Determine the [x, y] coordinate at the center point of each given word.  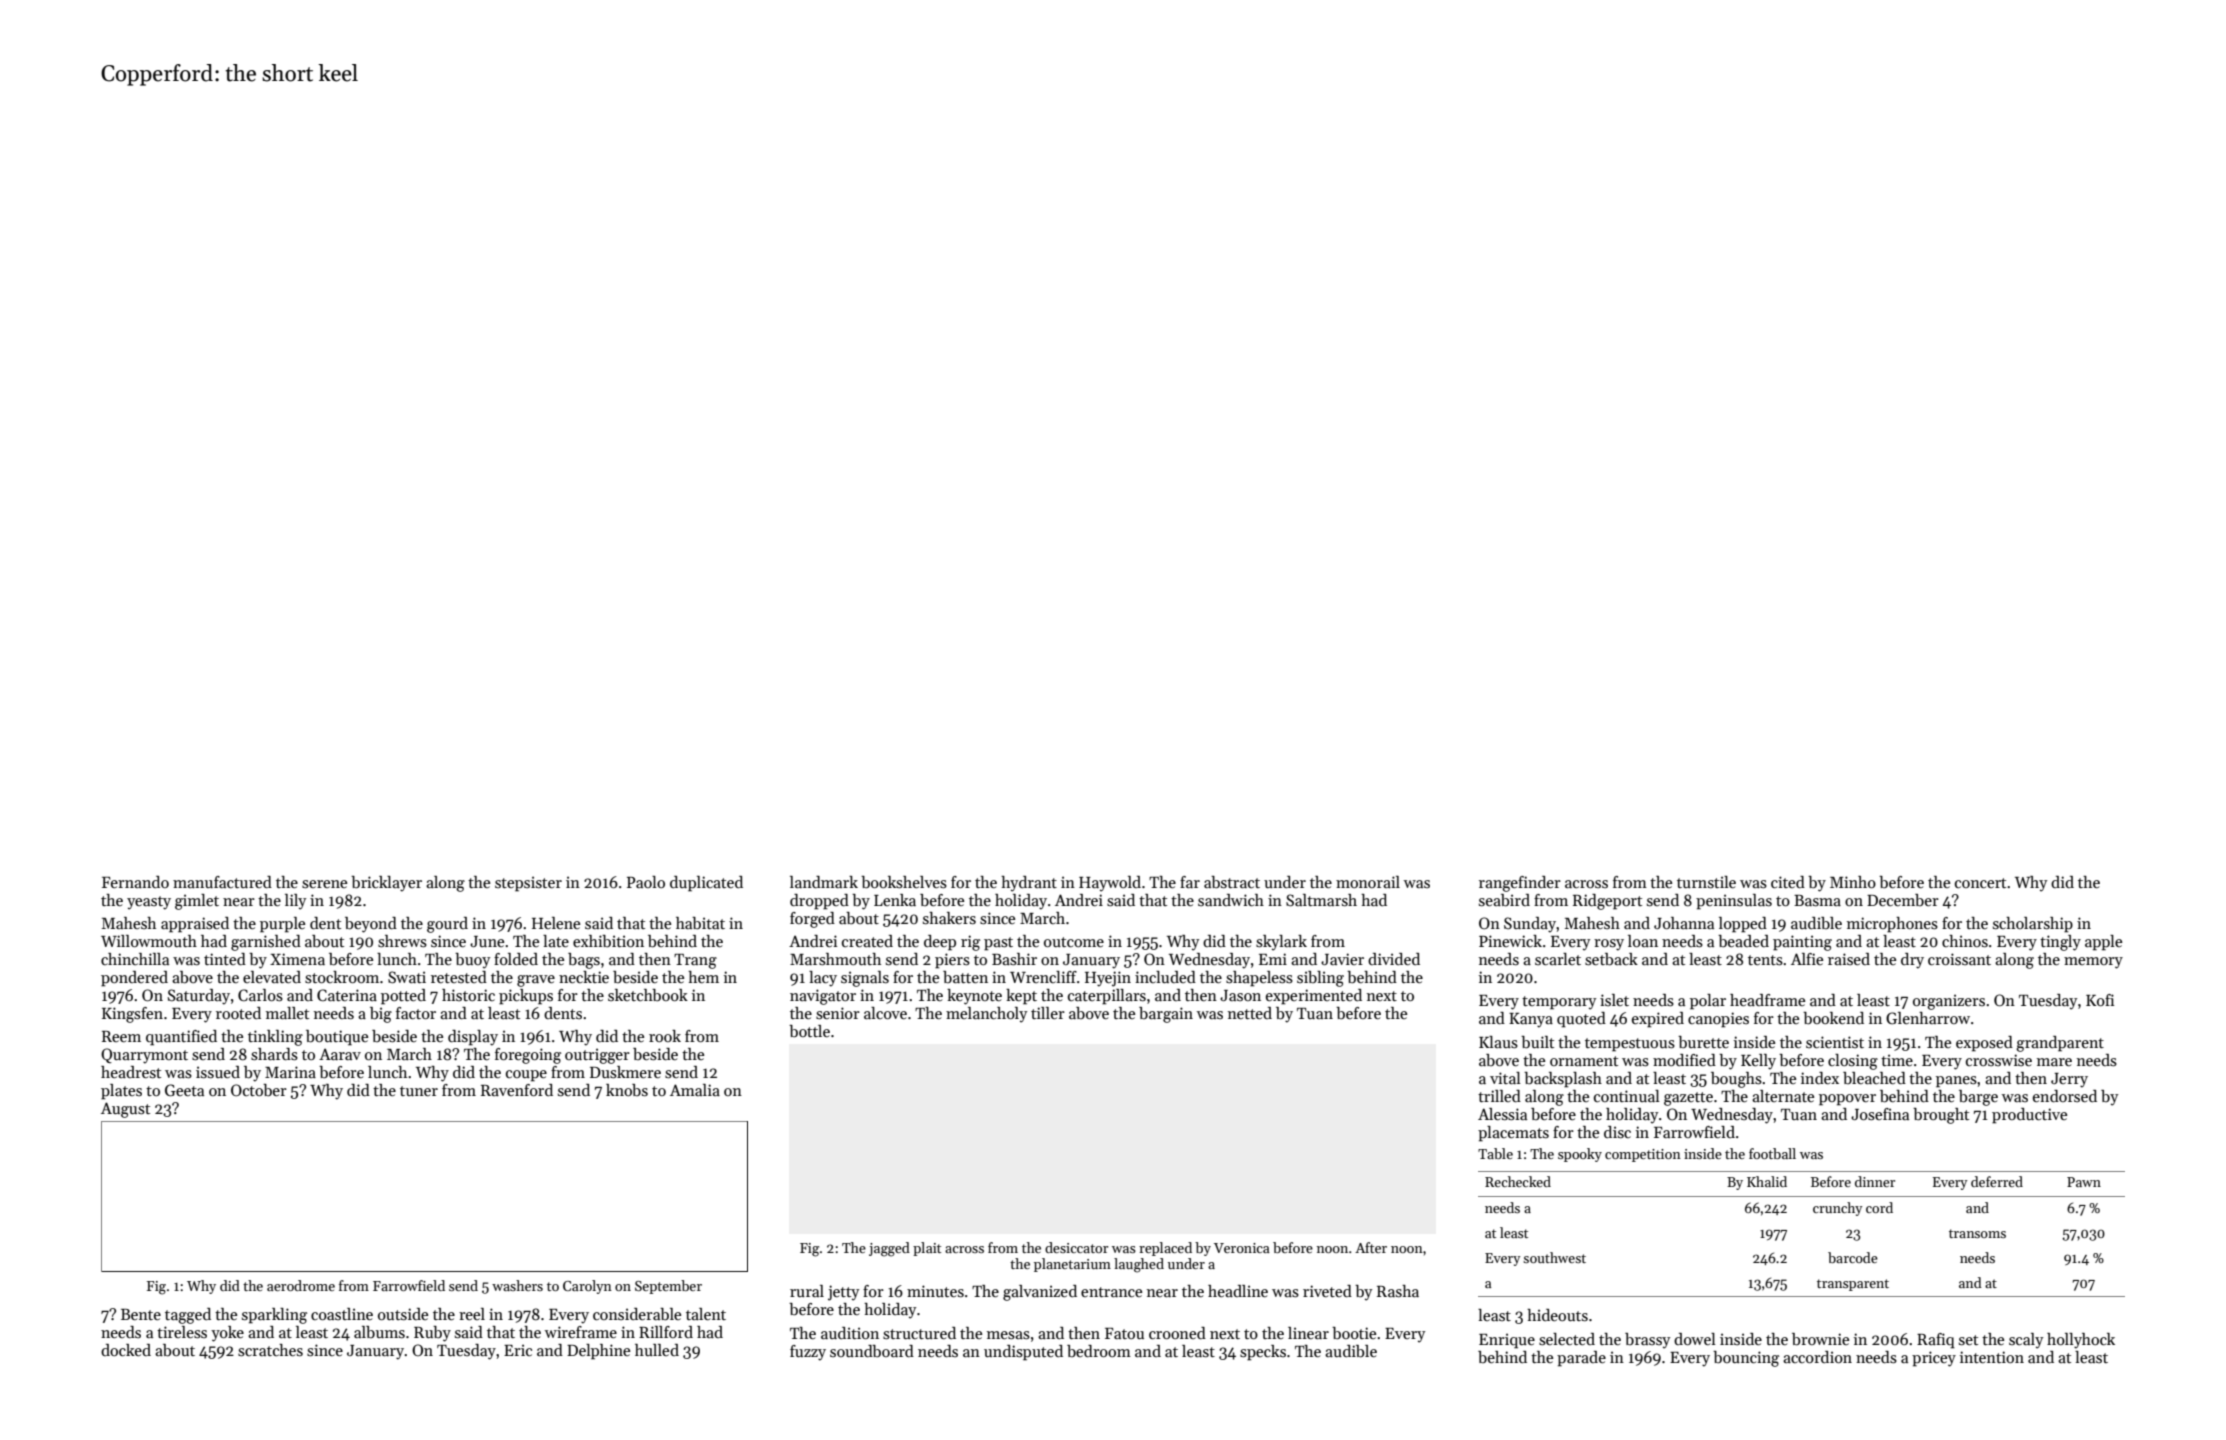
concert [1980, 883]
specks [1263, 1353]
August [125, 1110]
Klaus [1498, 1042]
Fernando [135, 882]
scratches [270, 1350]
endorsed [2065, 1096]
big [381, 1015]
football [1772, 1153]
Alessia [1502, 1114]
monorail [1368, 882]
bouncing [1746, 1359]
